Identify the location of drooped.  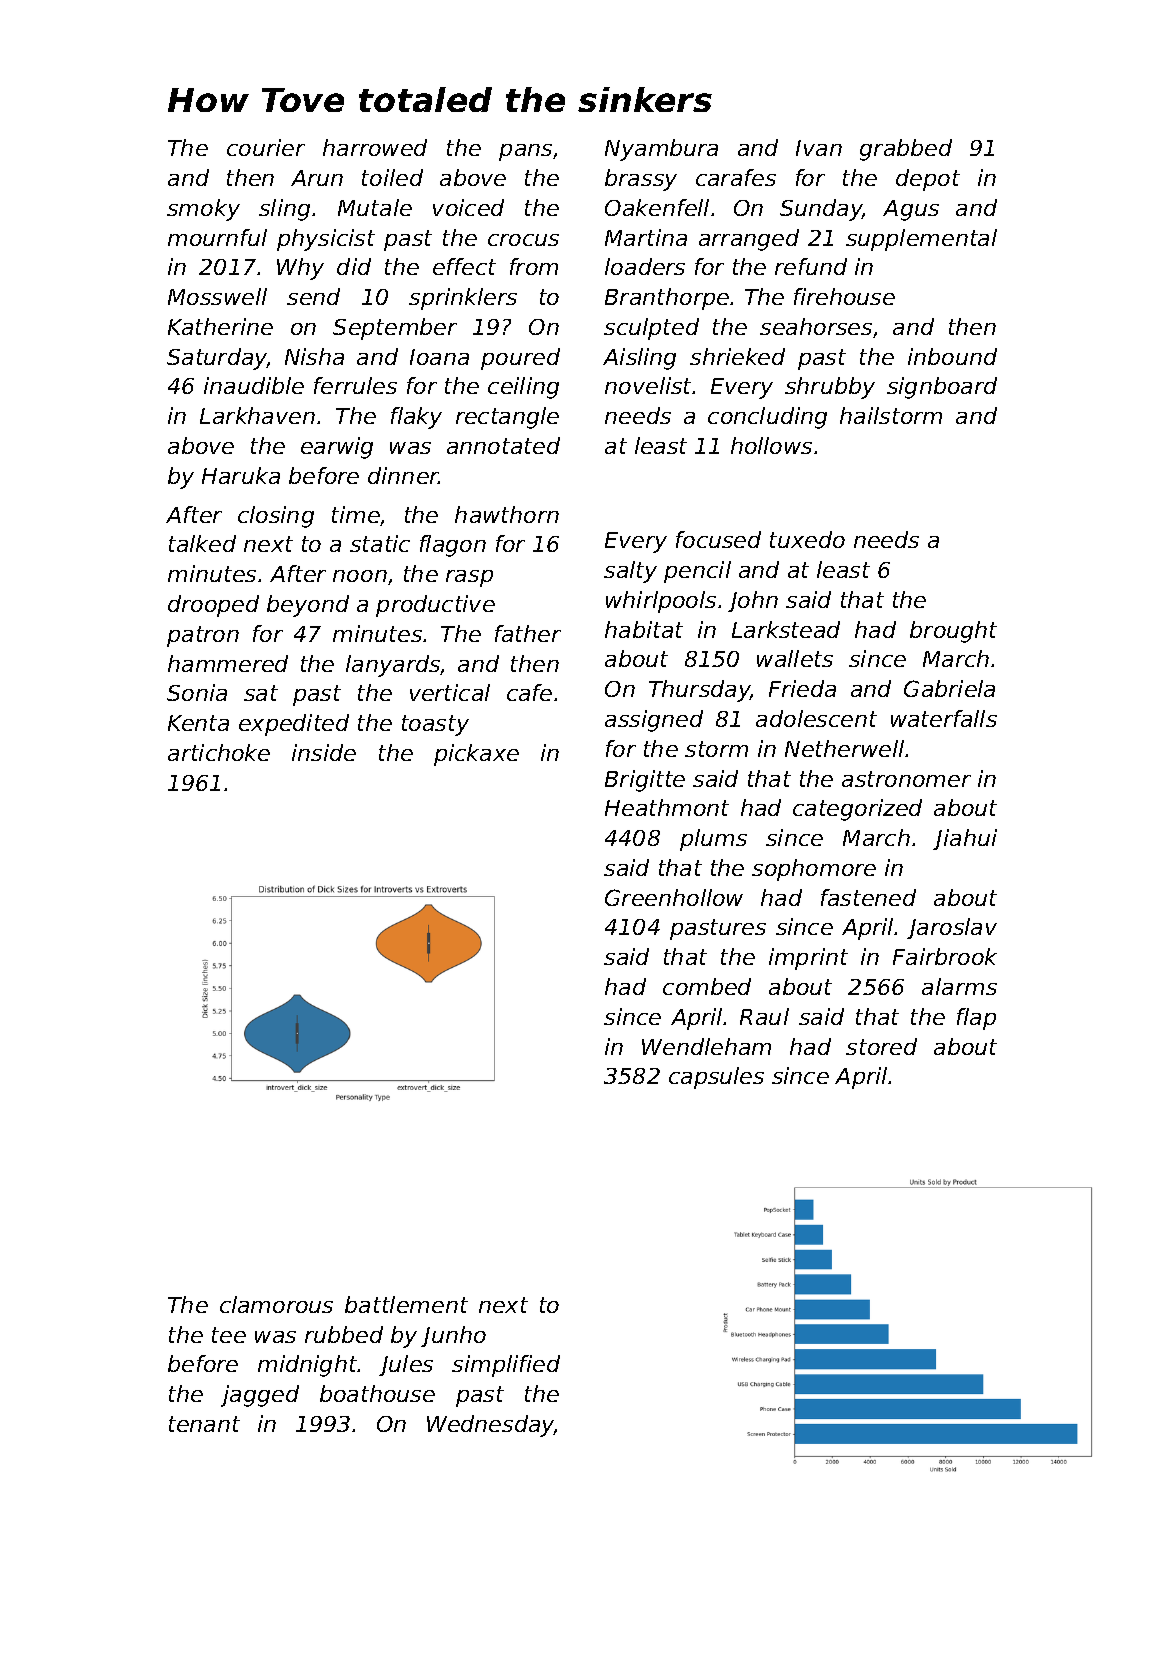
(213, 606).
